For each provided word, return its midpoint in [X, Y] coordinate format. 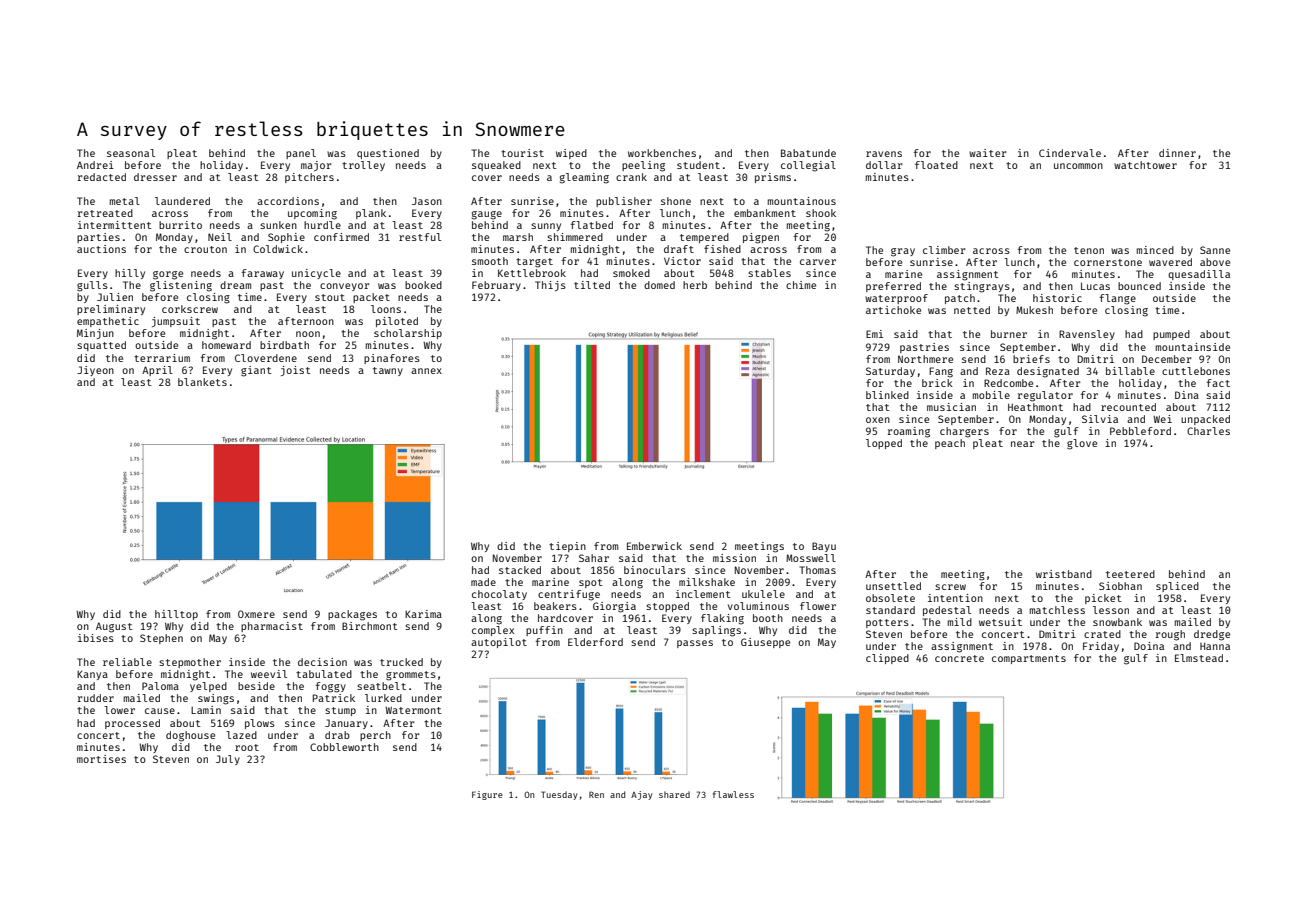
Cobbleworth [344, 747]
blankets [202, 382]
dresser [155, 177]
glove [1082, 444]
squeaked [496, 166]
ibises [96, 638]
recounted [1128, 407]
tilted [592, 285]
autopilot [499, 643]
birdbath [284, 345]
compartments [1029, 659]
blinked [887, 395]
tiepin [567, 547]
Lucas [1095, 286]
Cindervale [1070, 153]
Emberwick [654, 546]
